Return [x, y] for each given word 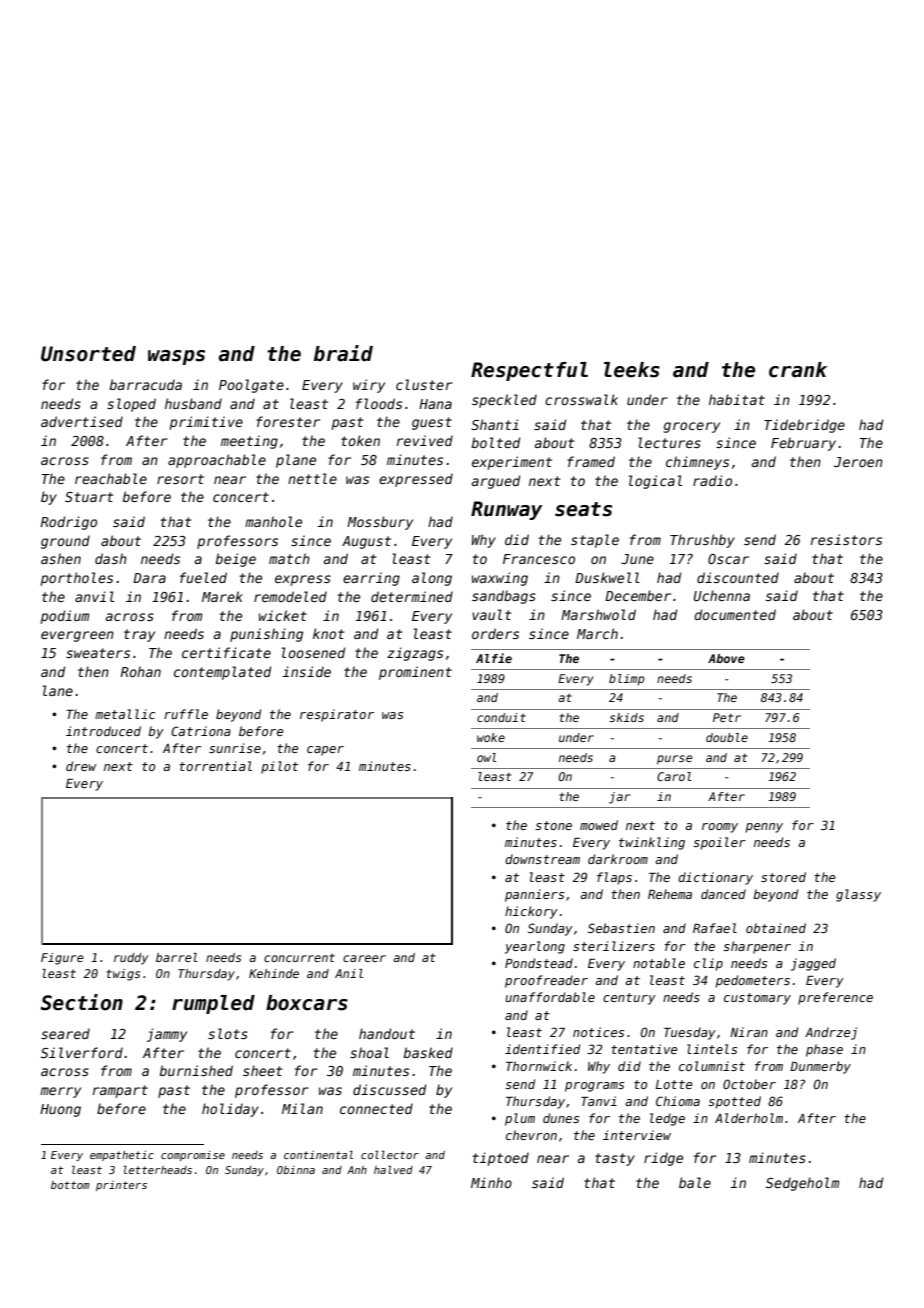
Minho [491, 1182]
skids [626, 717]
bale [695, 1182]
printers [121, 1186]
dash [111, 558]
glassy [858, 895]
